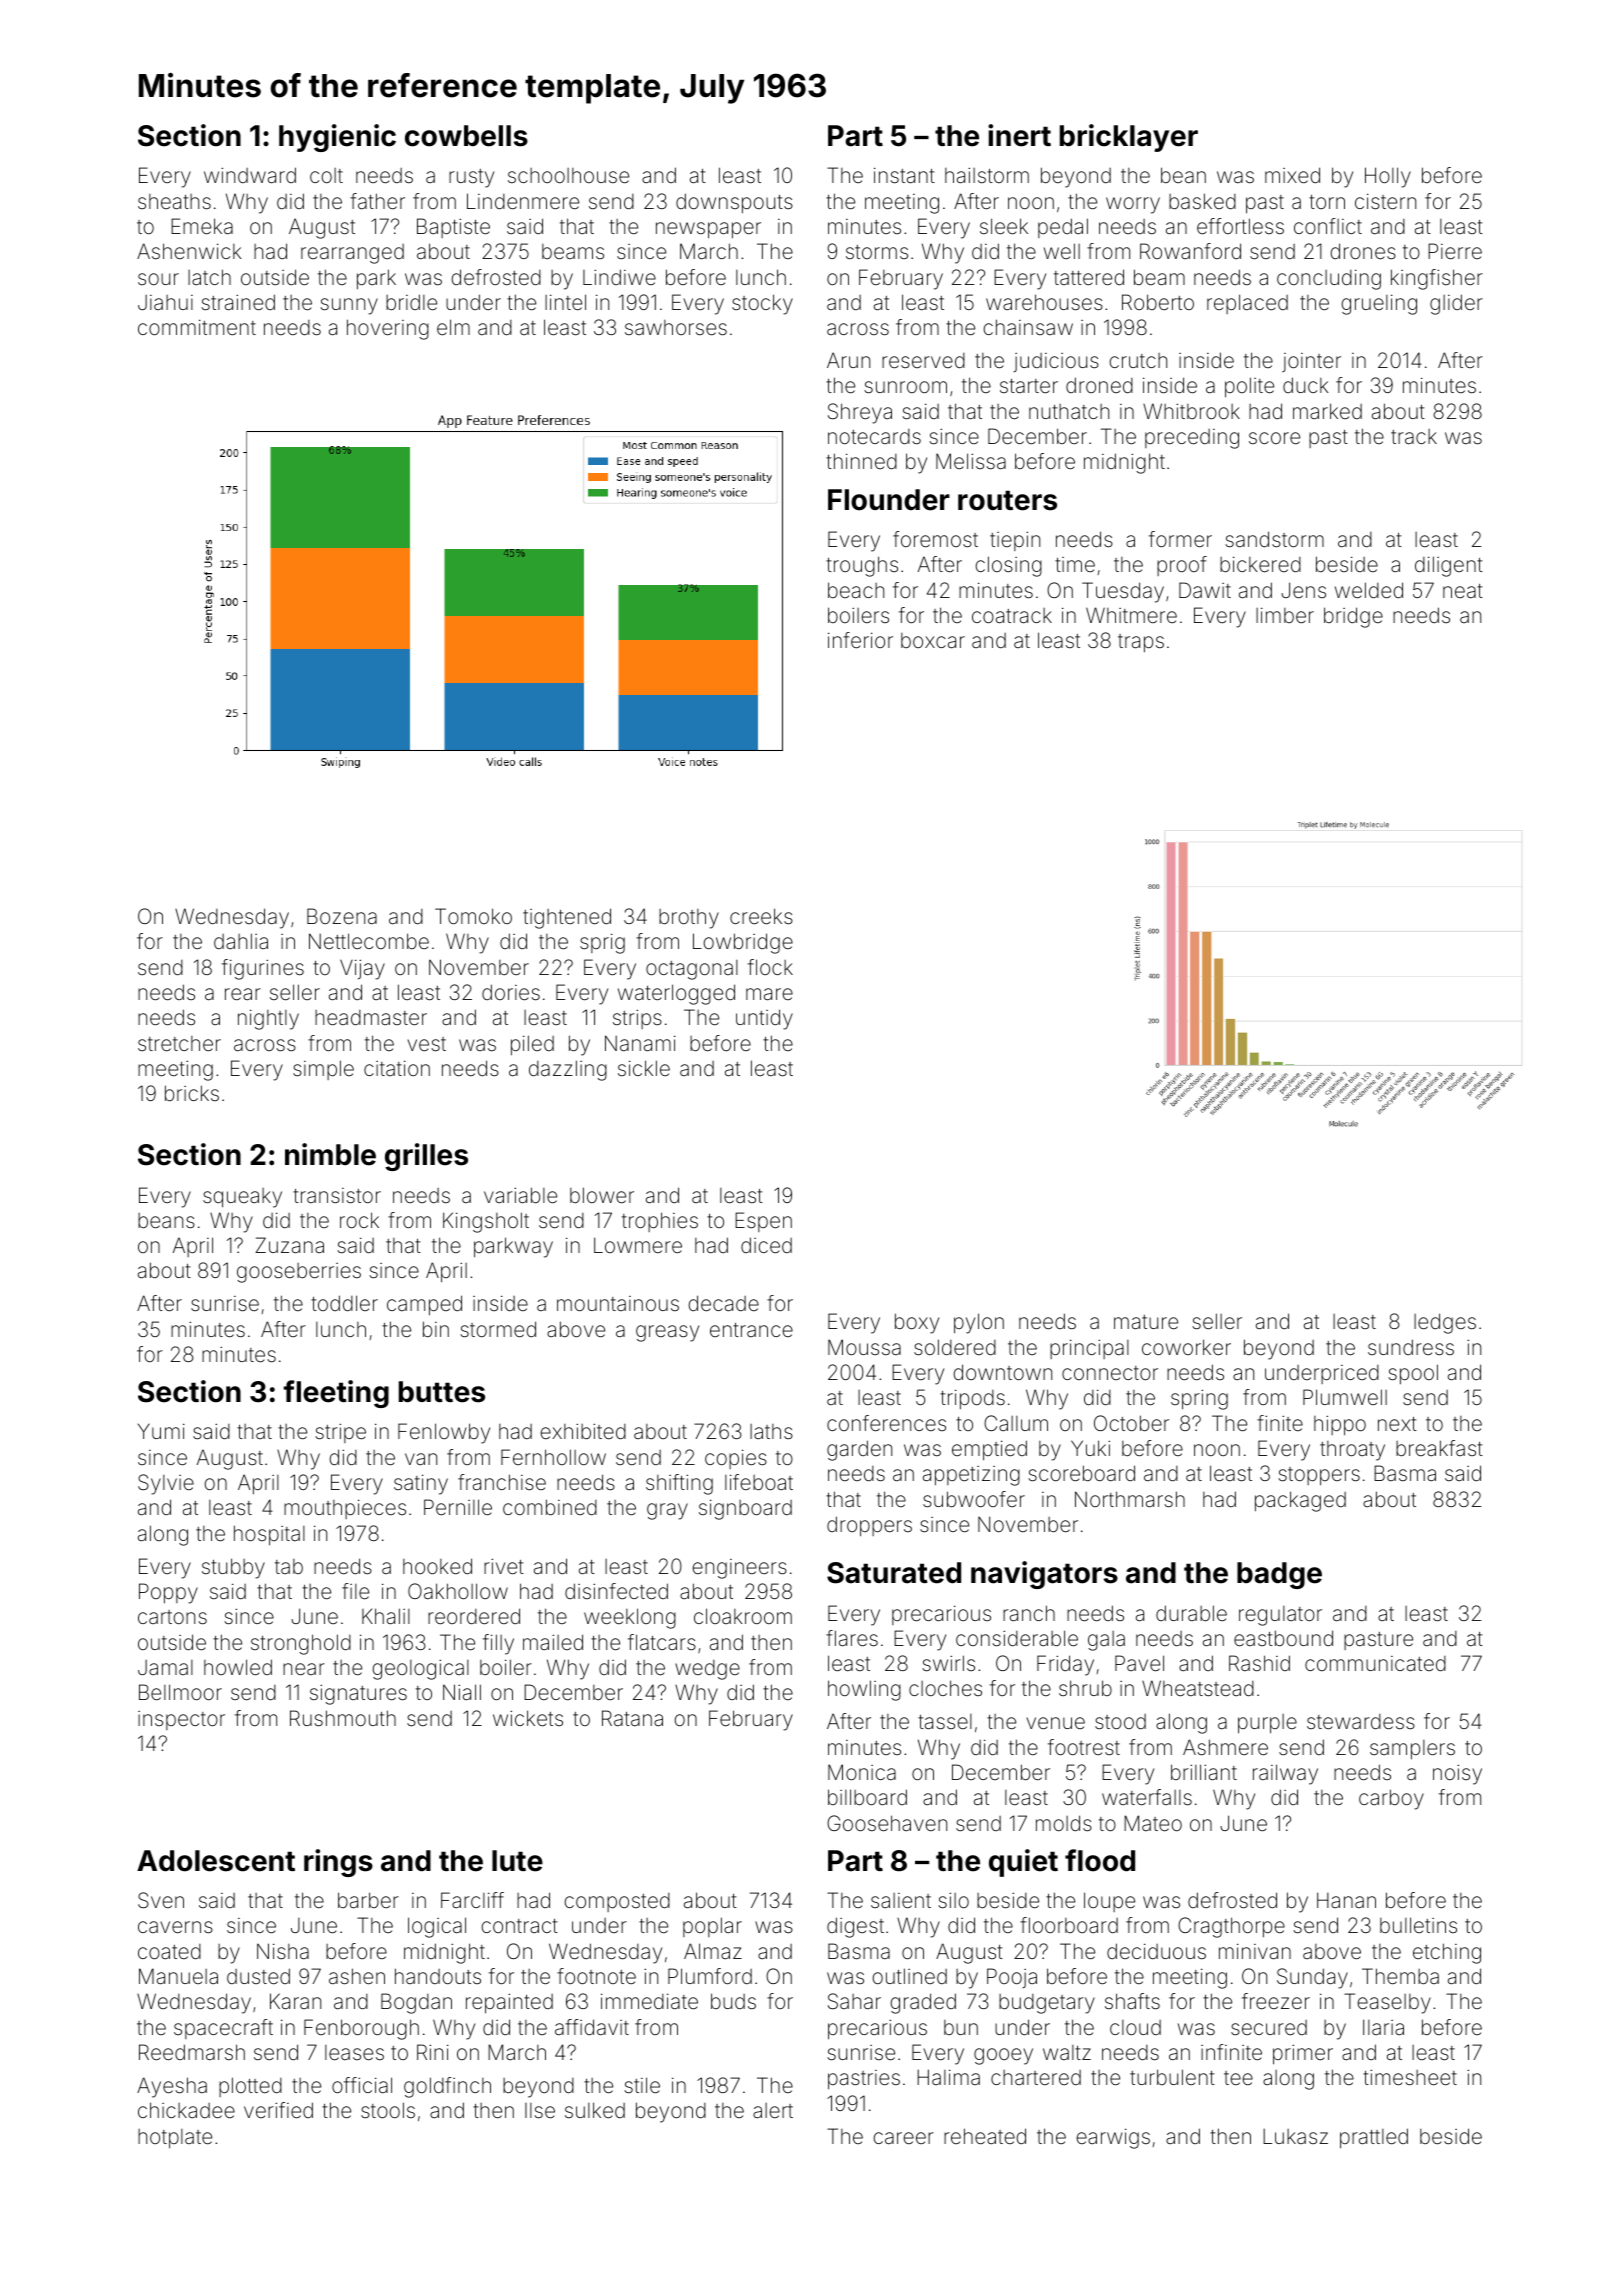 Image resolution: width=1620 pixels, height=2292 pixels. I want to click on Holly, so click(1388, 177).
